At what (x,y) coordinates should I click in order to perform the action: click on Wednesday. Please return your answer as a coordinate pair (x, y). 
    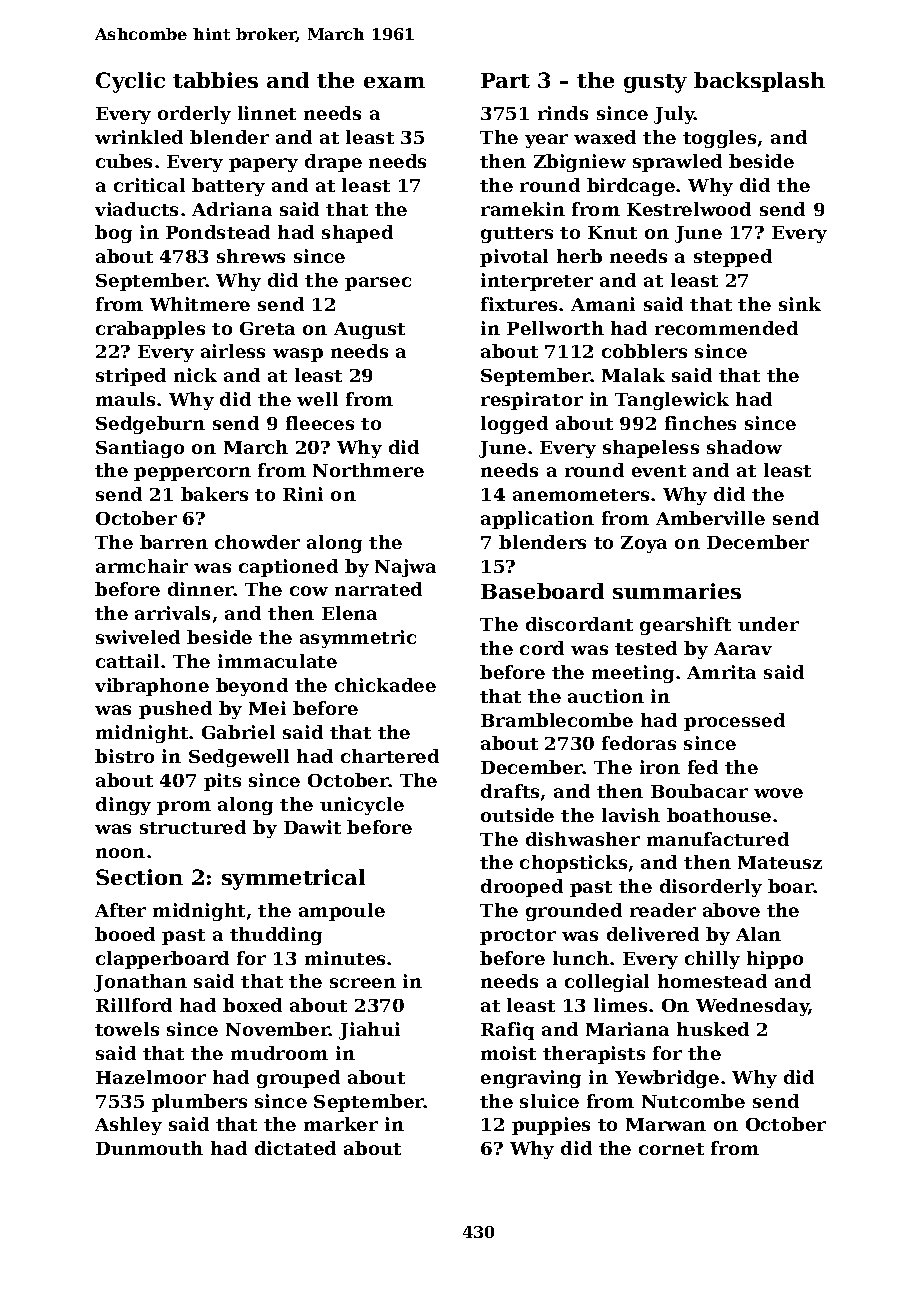
    Looking at the image, I should click on (752, 1007).
